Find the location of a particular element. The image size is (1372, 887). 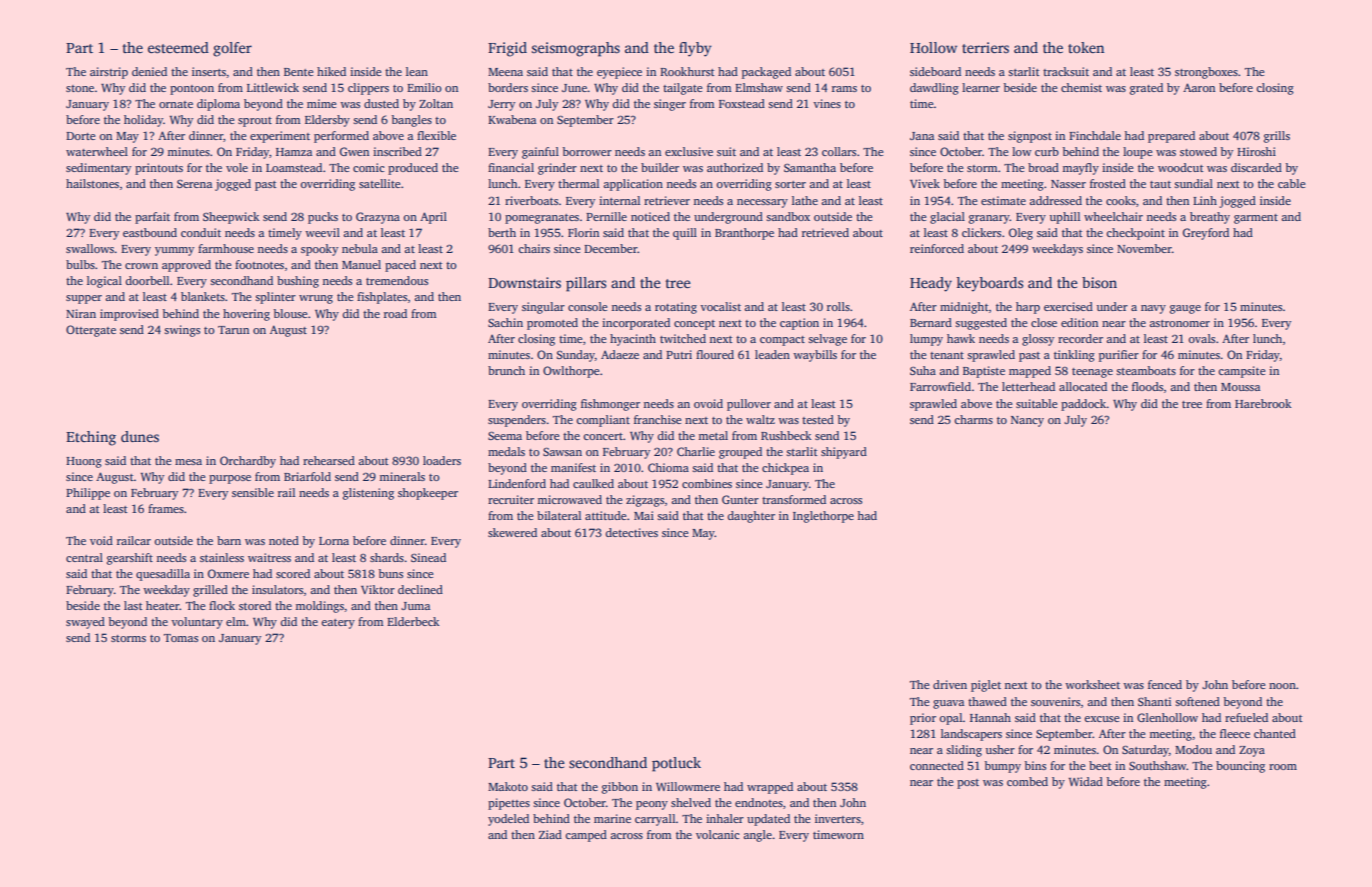

Makoto is located at coordinates (508, 786).
